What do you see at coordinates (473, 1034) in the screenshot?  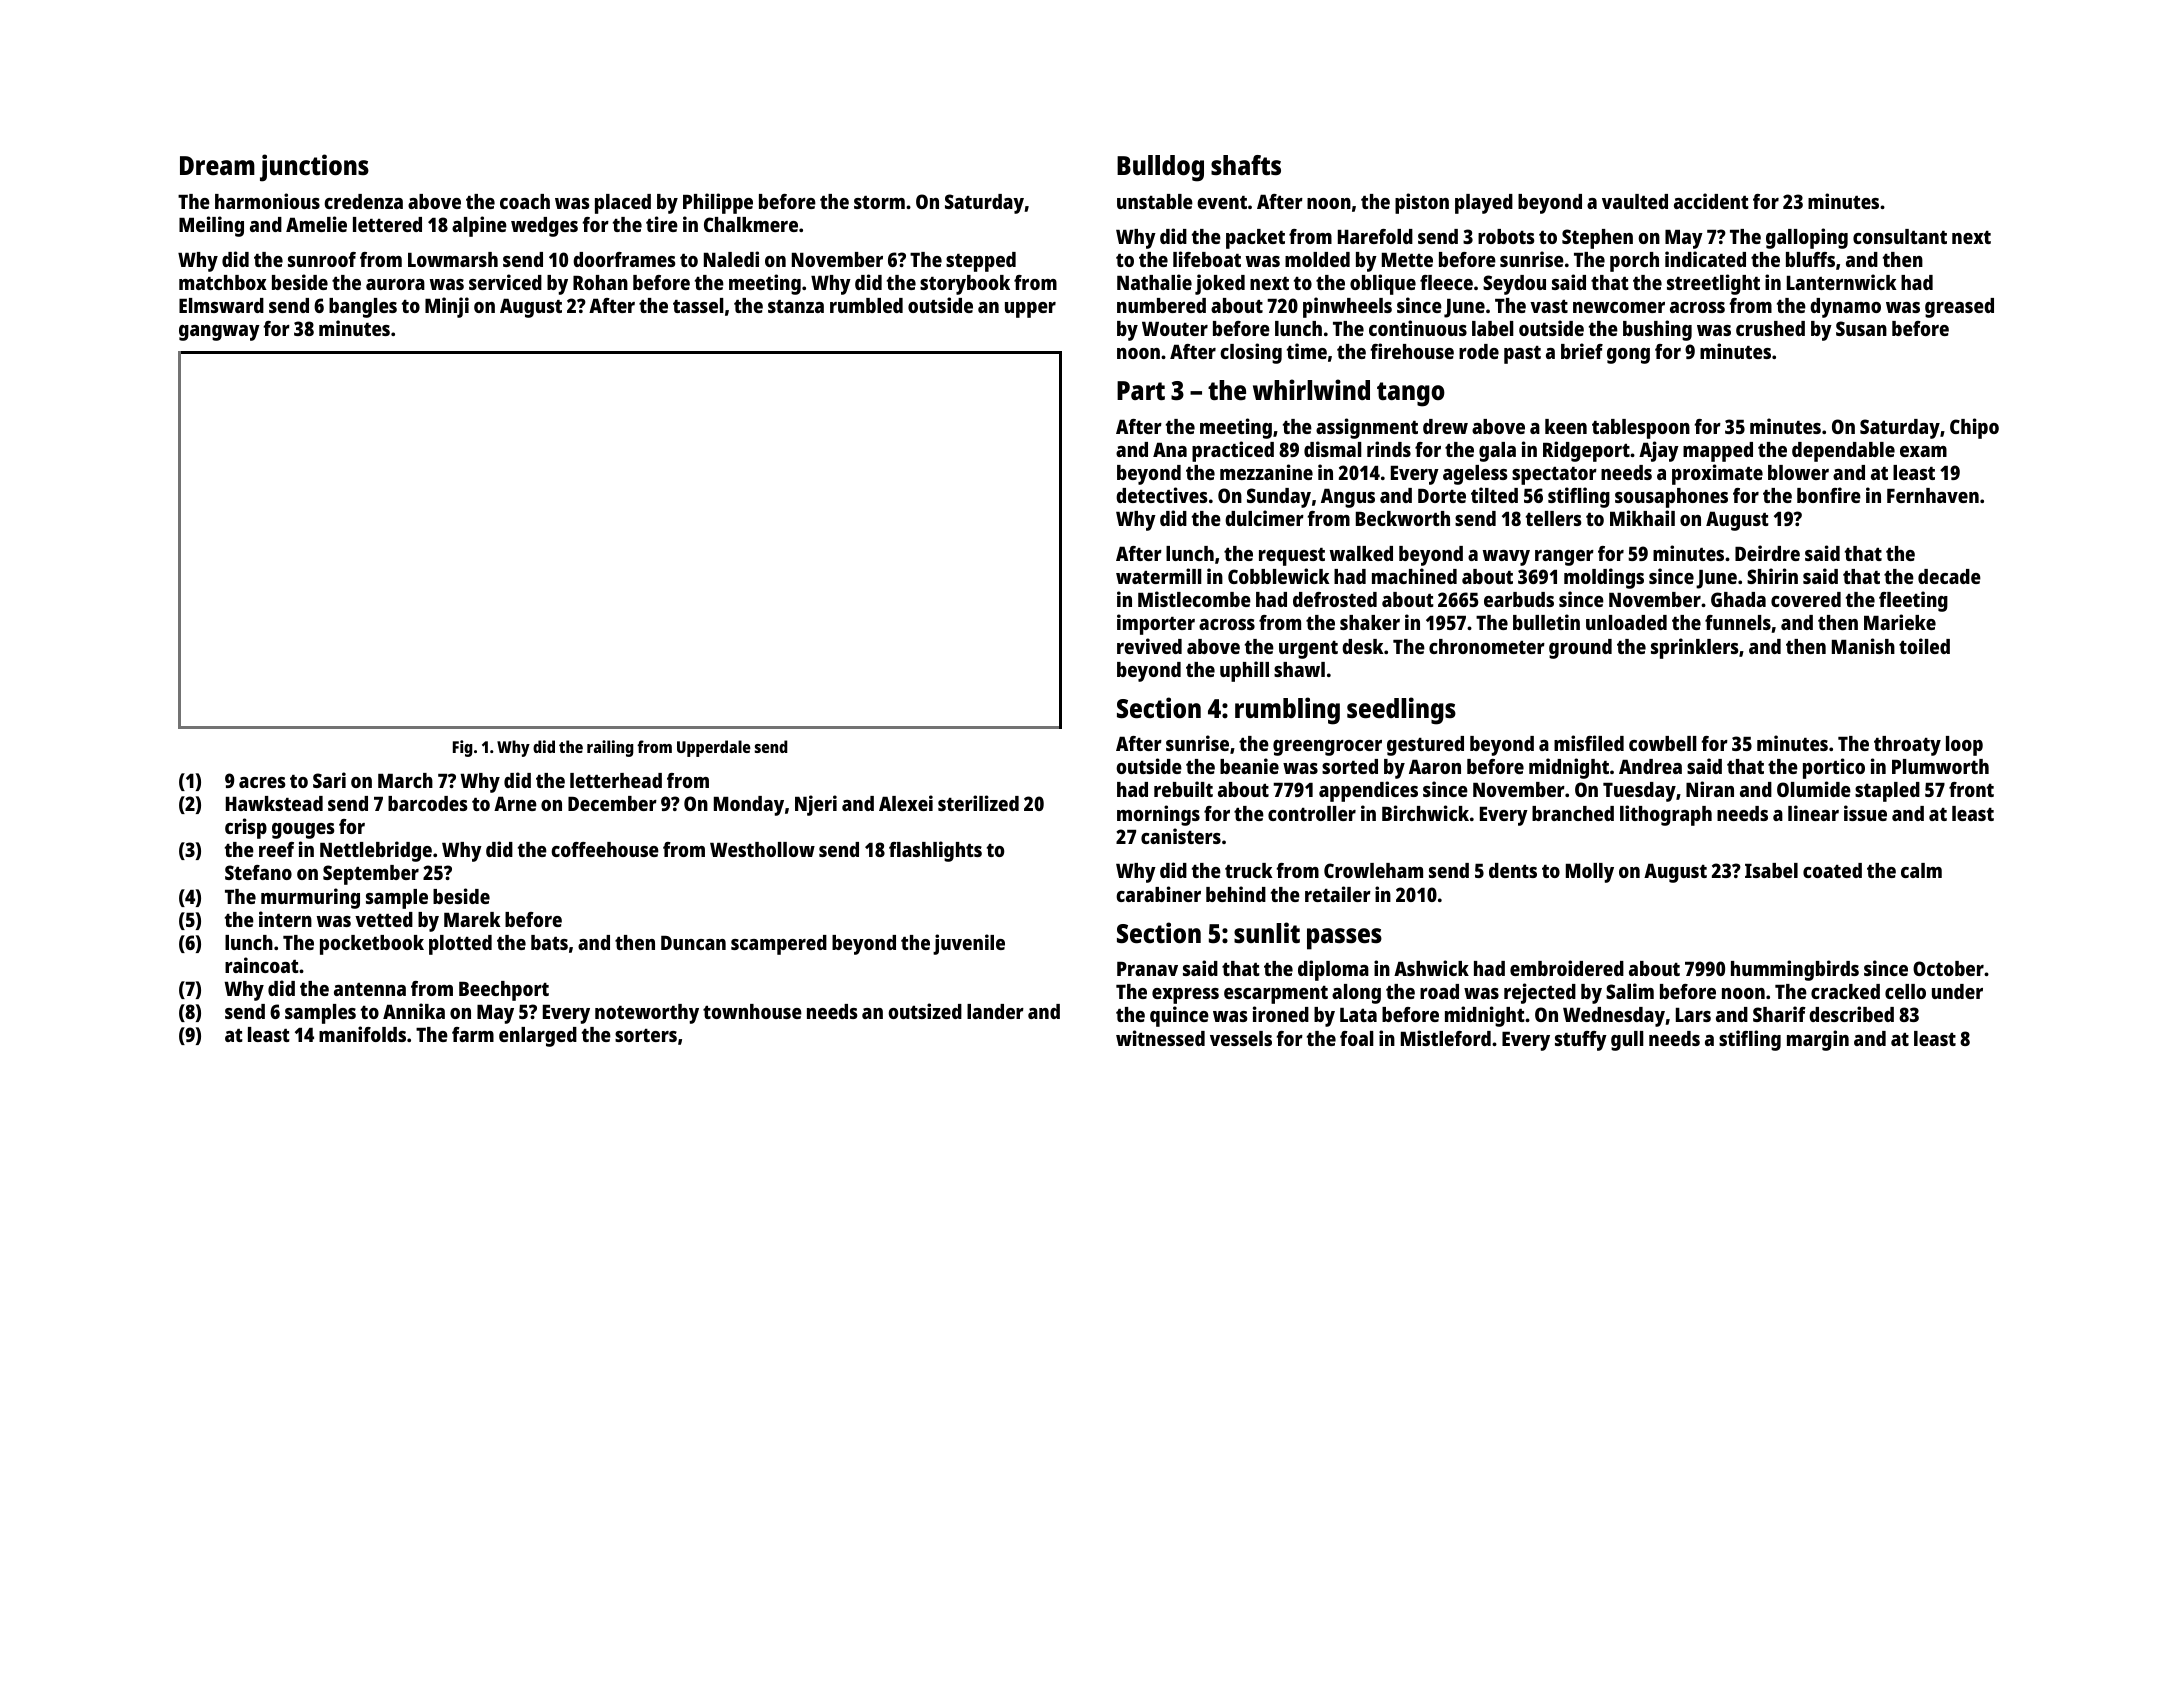 I see `farm` at bounding box center [473, 1034].
